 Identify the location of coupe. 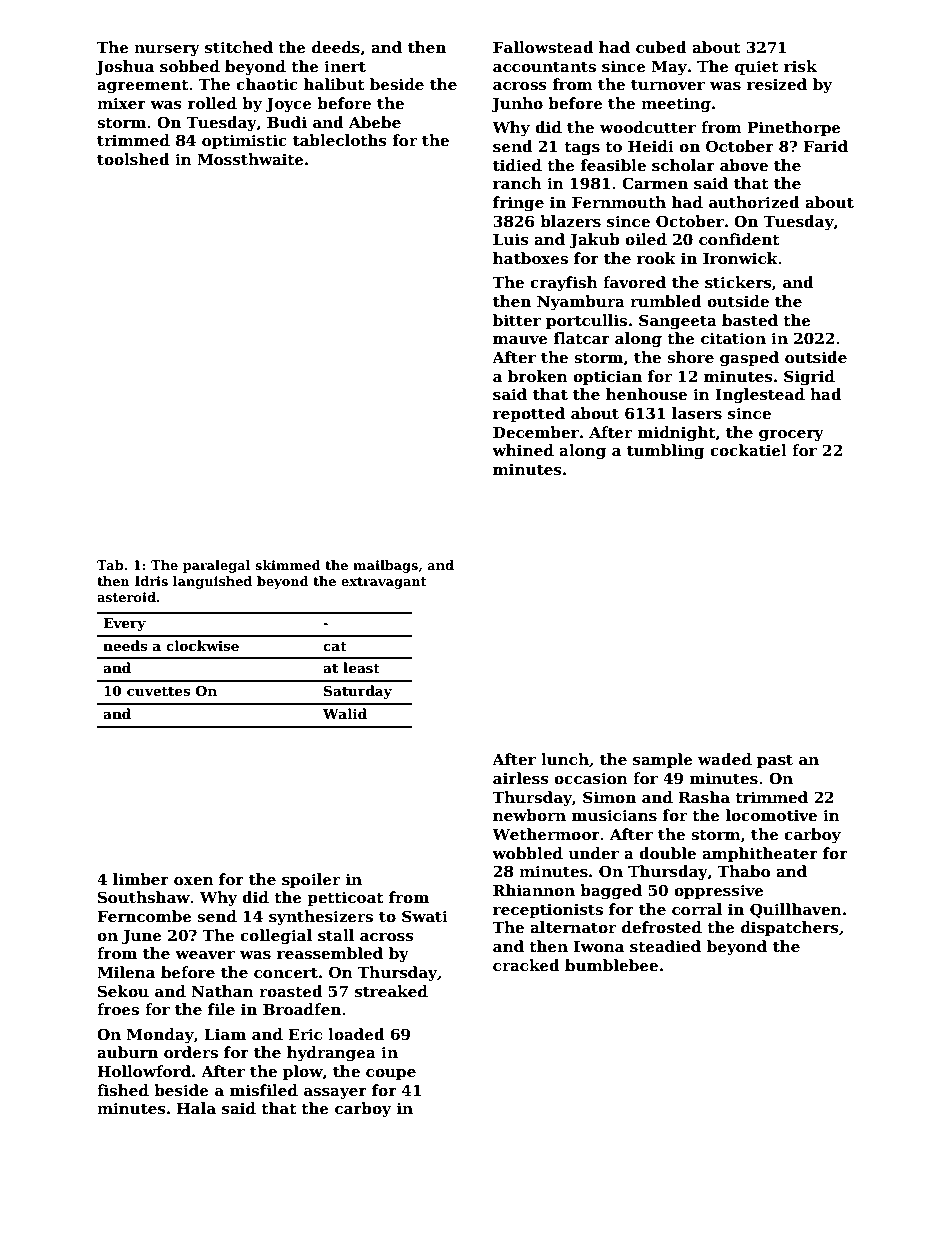
(391, 1074).
